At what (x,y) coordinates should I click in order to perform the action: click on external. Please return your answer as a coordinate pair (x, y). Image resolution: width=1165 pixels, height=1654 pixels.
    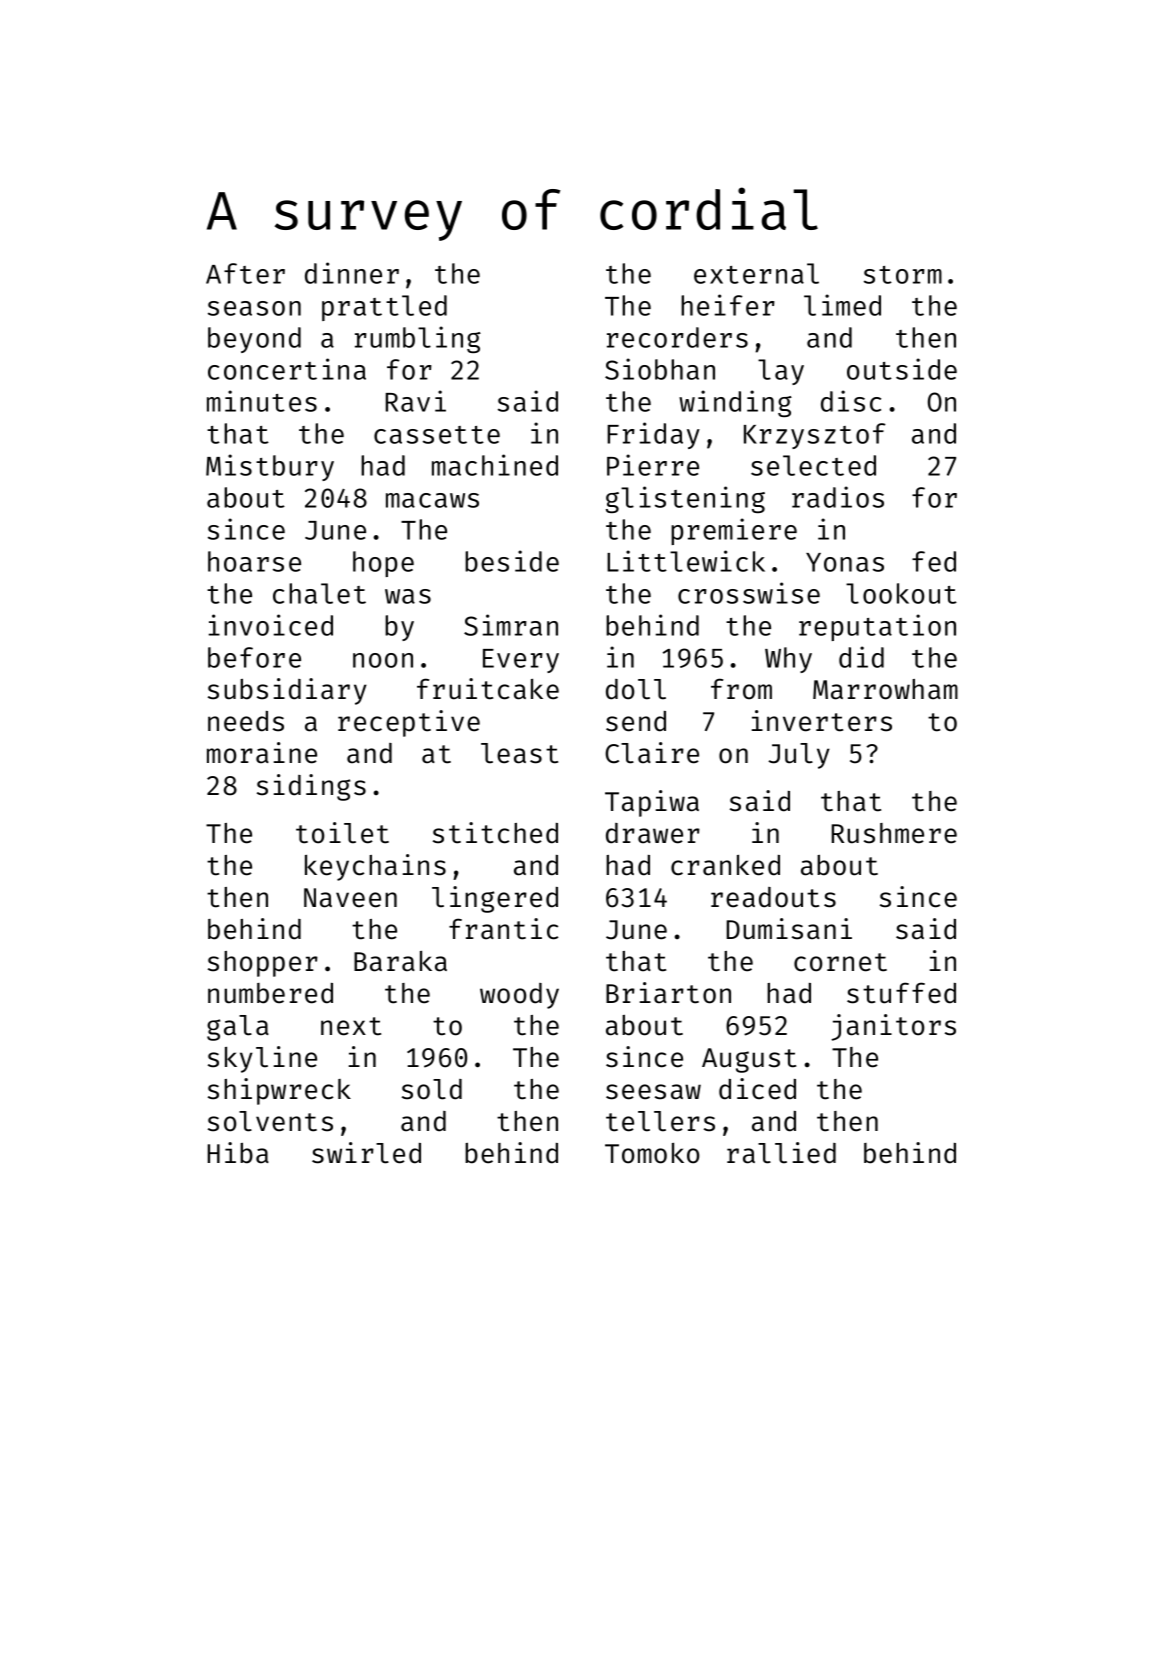
    Looking at the image, I should click on (756, 273).
